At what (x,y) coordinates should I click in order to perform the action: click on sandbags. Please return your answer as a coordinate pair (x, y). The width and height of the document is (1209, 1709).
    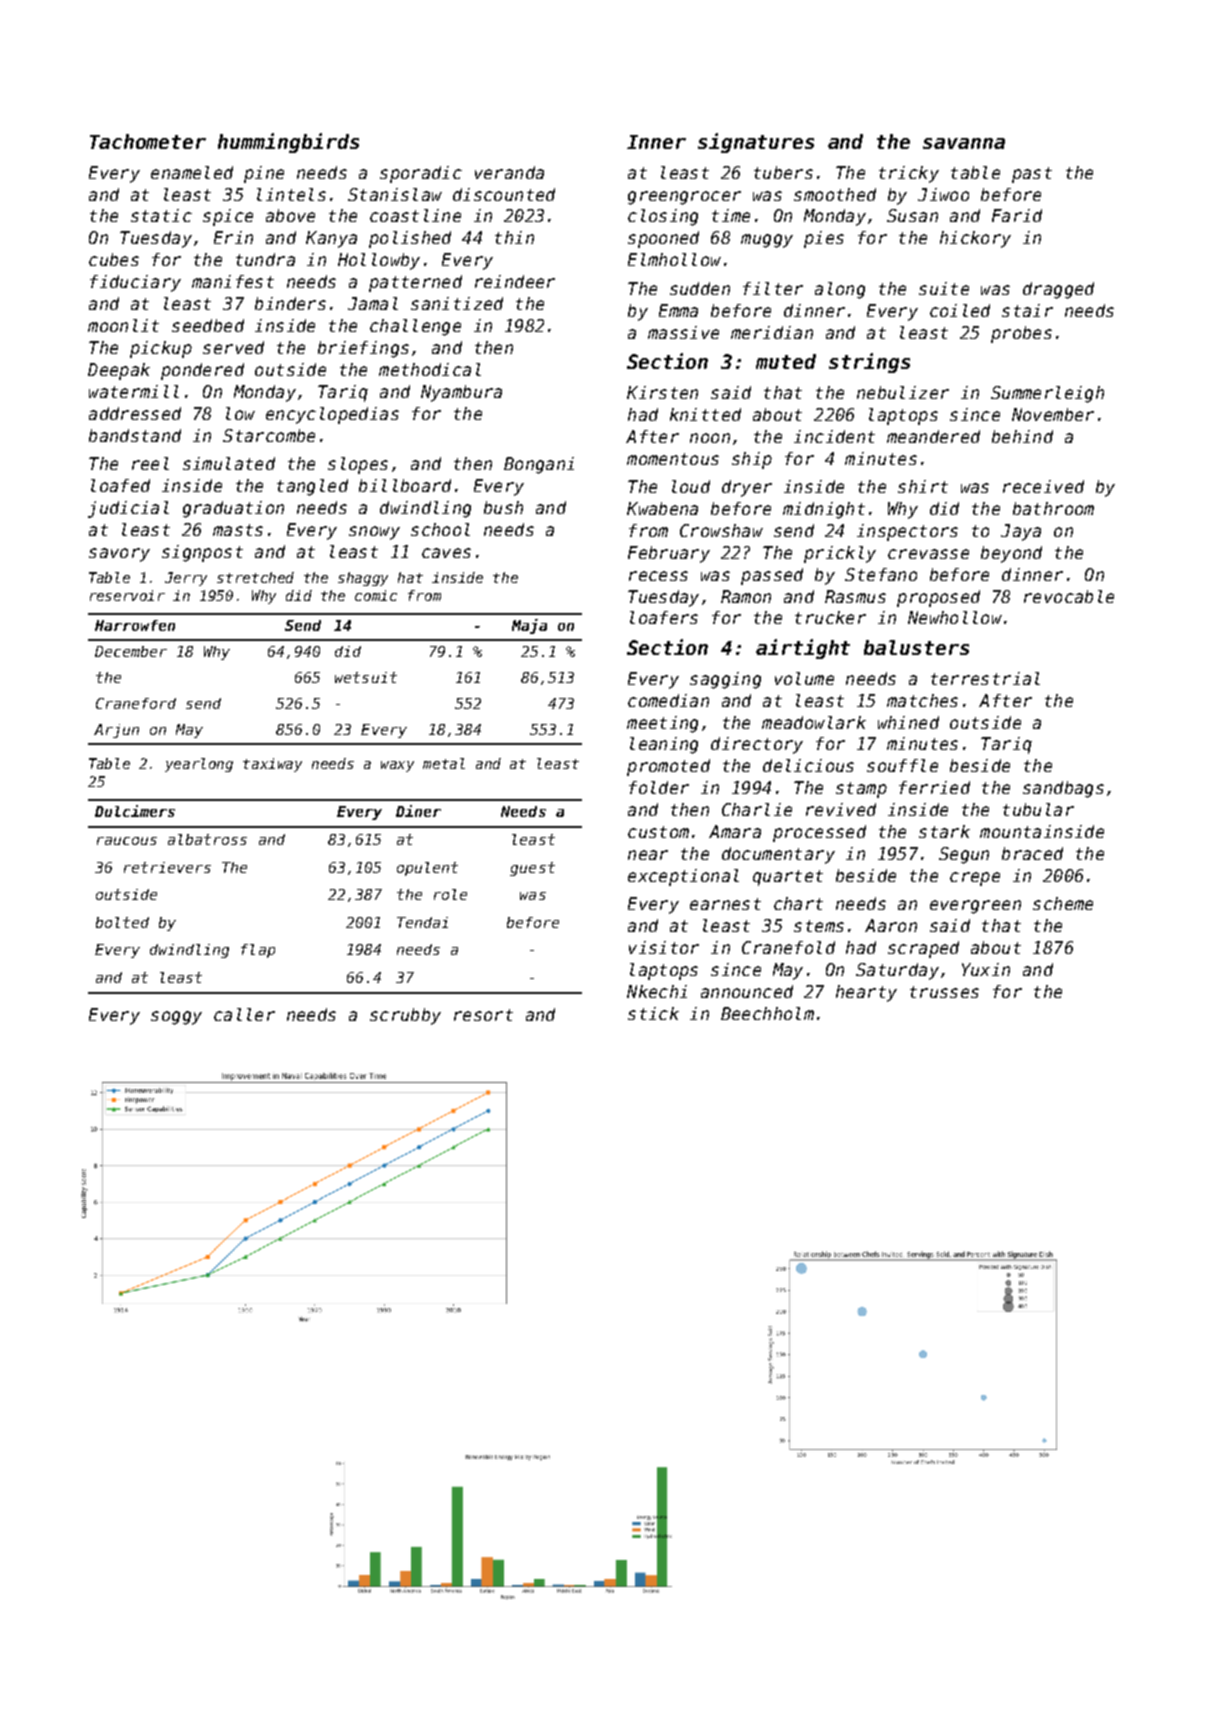
    Looking at the image, I should click on (1063, 789).
